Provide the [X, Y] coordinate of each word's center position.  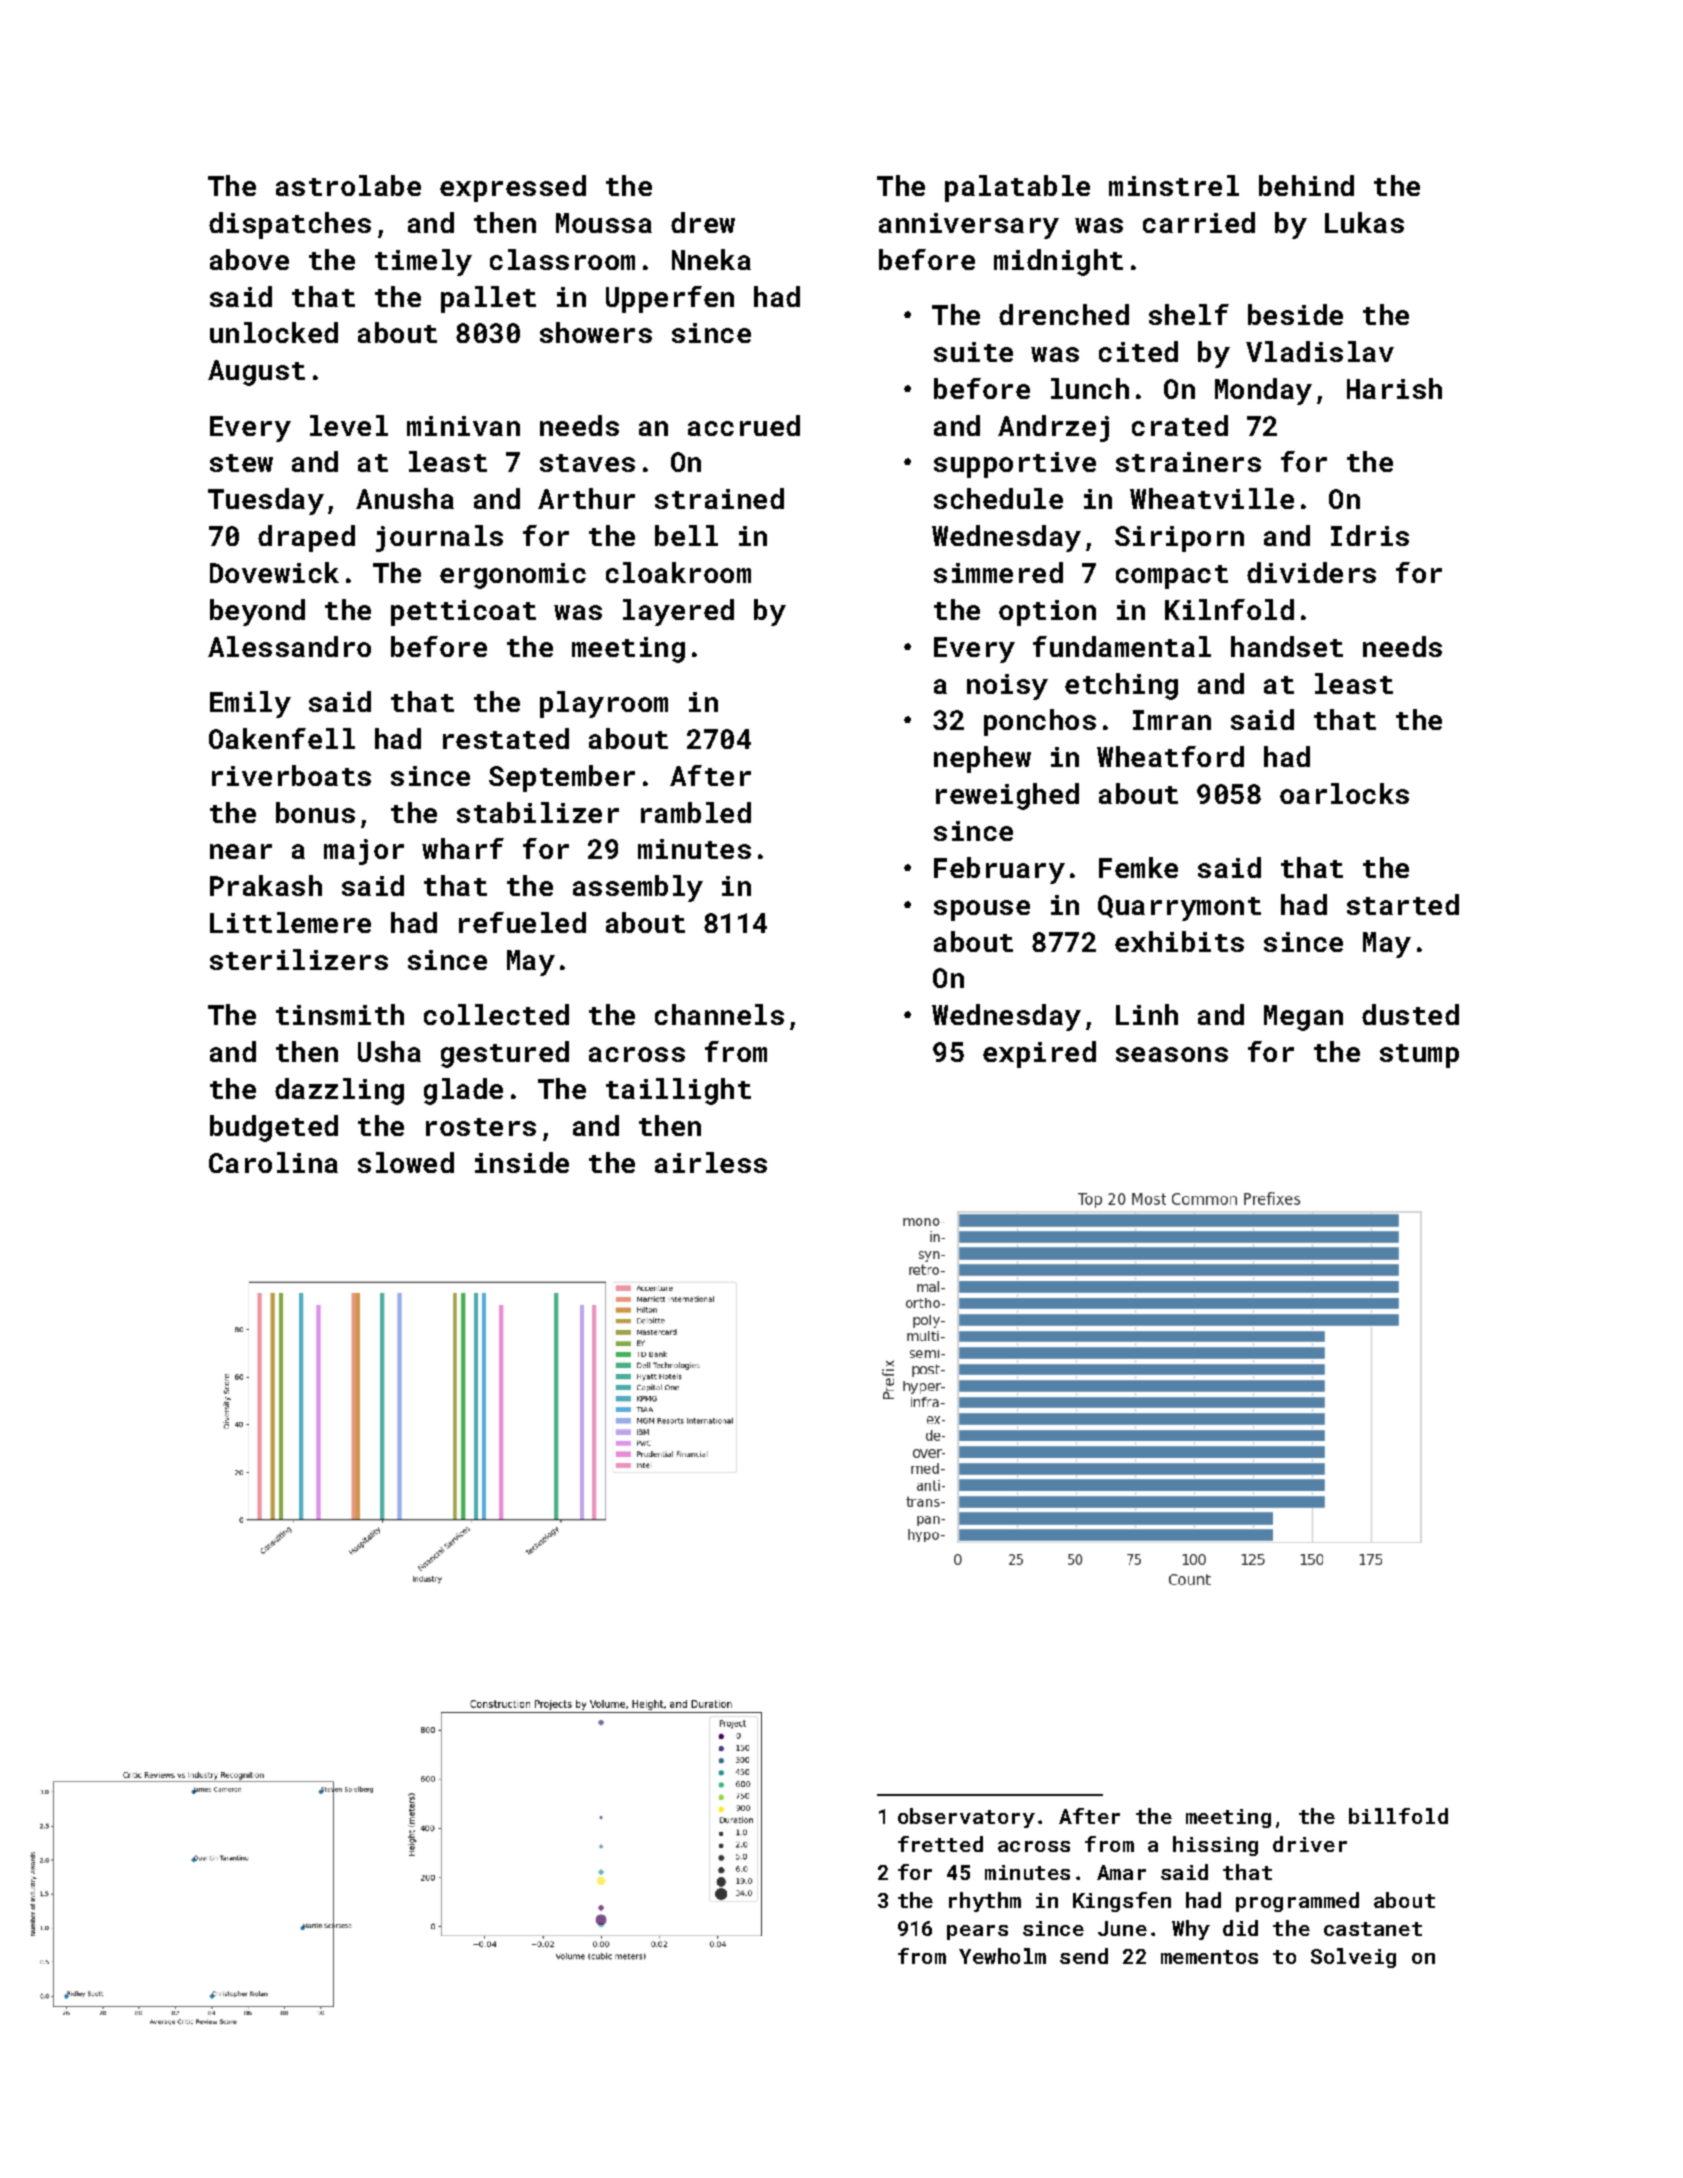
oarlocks [1344, 793]
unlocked [274, 332]
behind [1306, 185]
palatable [1017, 188]
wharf [463, 848]
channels [719, 1014]
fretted [940, 1844]
